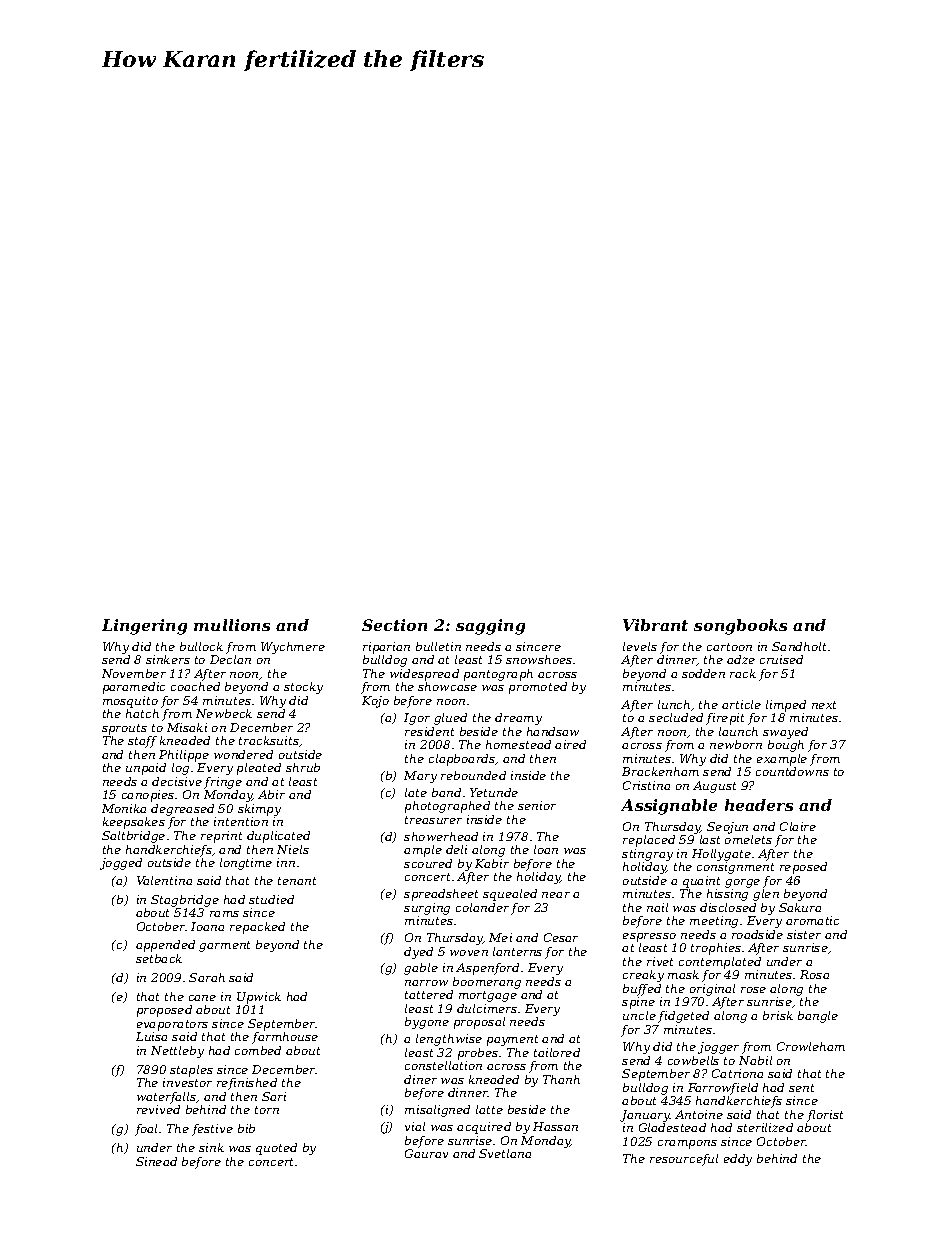 The height and width of the screenshot is (1233, 952). Describe the element at coordinates (570, 744) in the screenshot. I see `aired` at that location.
